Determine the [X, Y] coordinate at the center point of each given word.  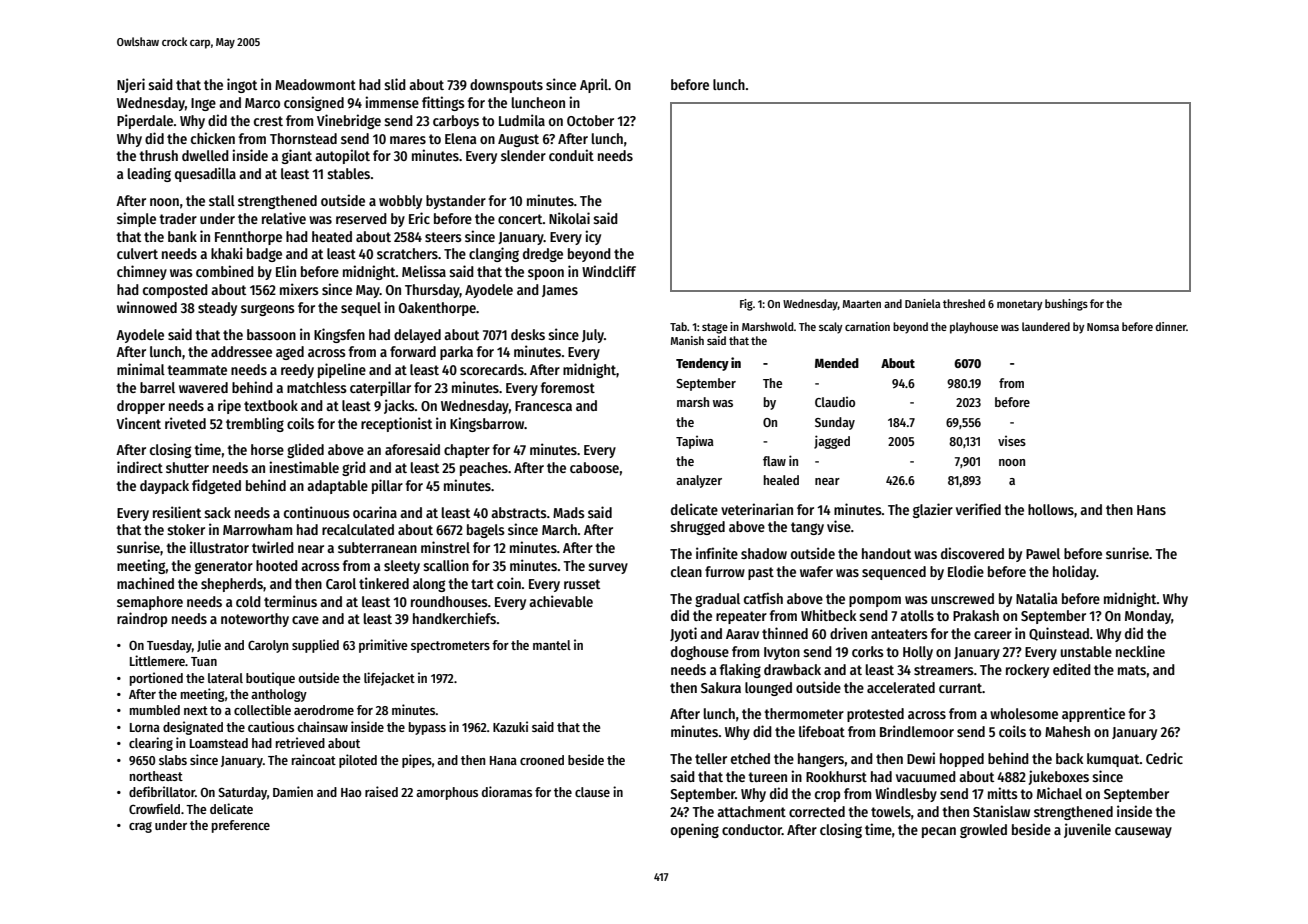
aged [290, 353]
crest [268, 121]
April [594, 85]
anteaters [899, 634]
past [761, 573]
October [590, 120]
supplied [315, 646]
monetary [1020, 305]
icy [593, 237]
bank [182, 236]
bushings [1066, 305]
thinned [785, 633]
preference [241, 826]
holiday [1074, 572]
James [560, 291]
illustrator [219, 547]
